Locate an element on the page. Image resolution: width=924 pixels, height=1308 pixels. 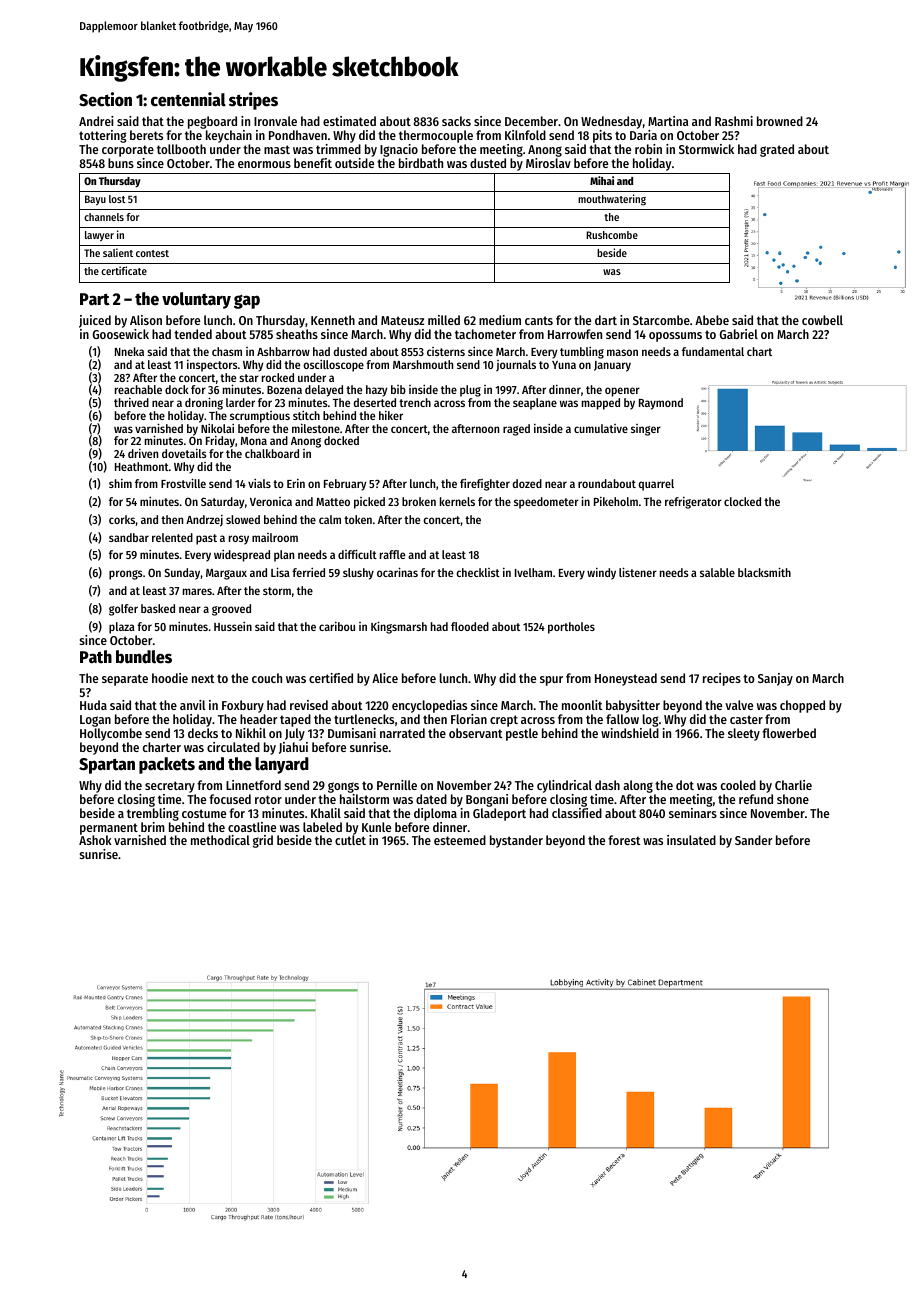
decks is located at coordinates (203, 733).
